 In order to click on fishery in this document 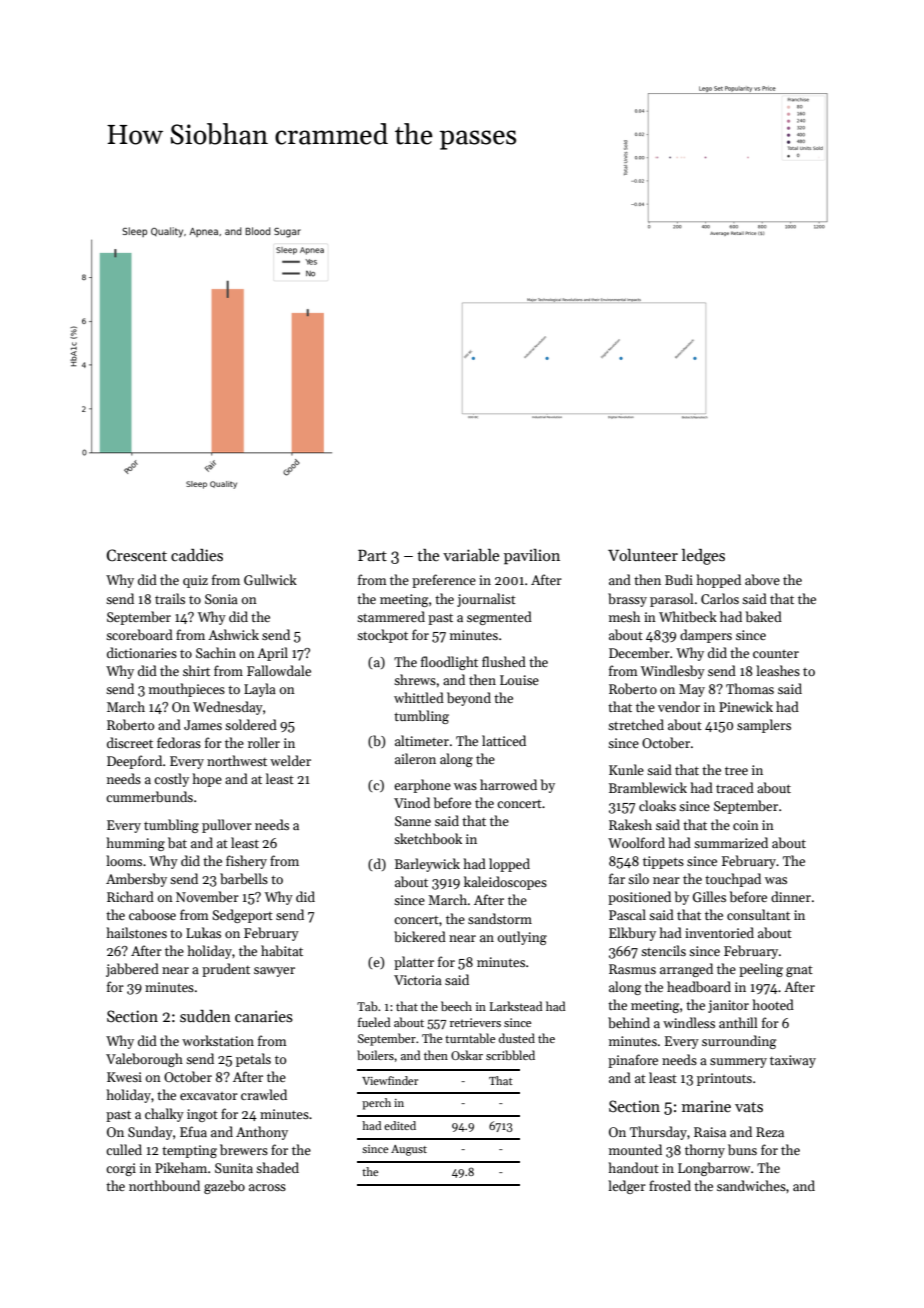, I will do `click(246, 862)`.
